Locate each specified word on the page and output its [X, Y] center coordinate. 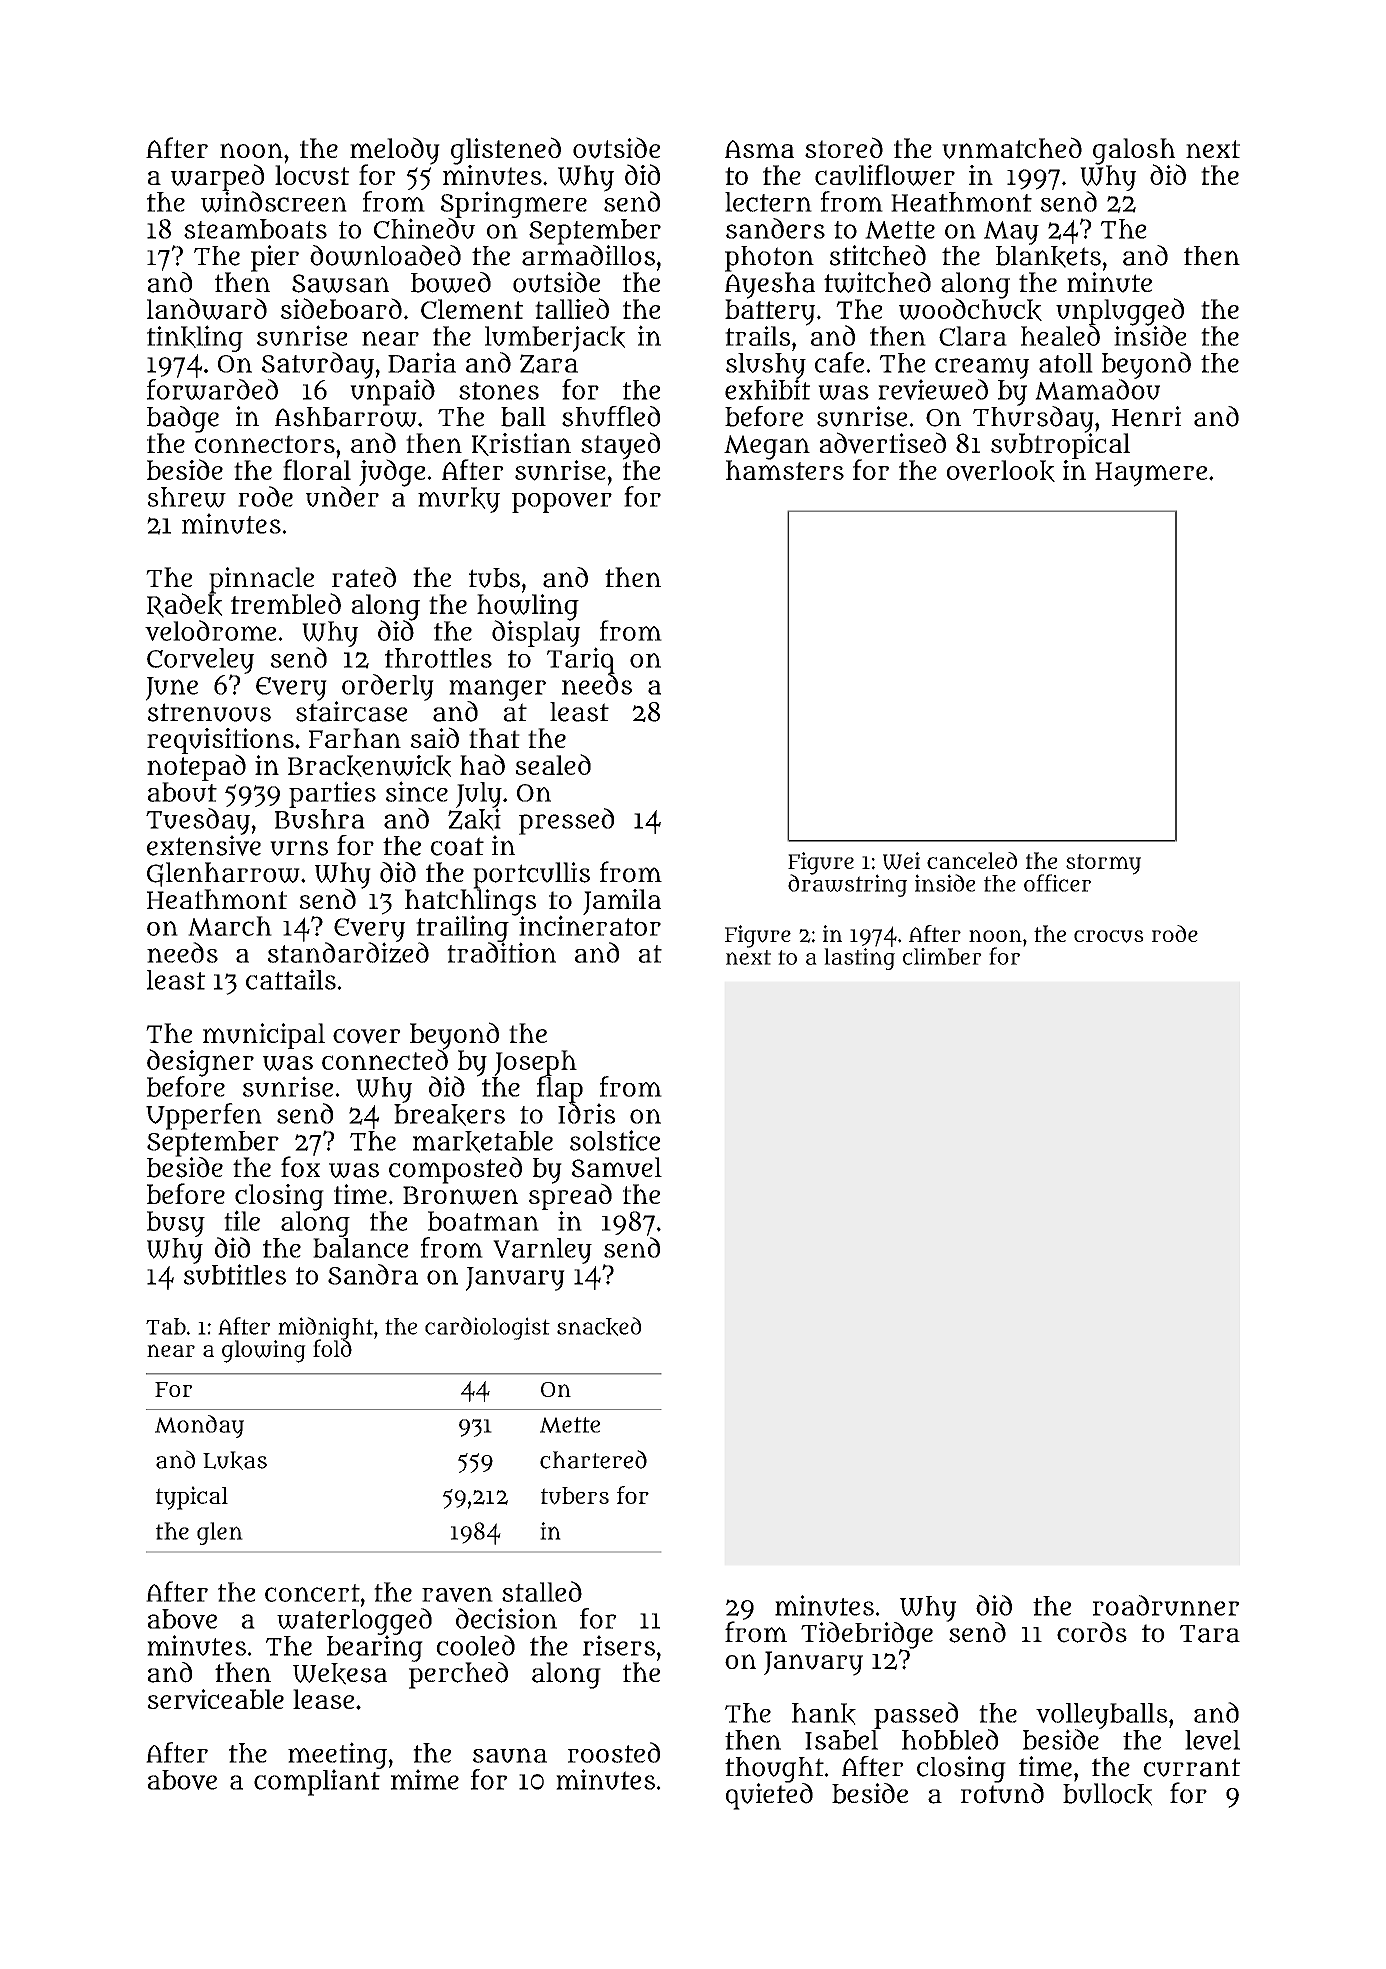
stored [844, 147]
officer [1057, 883]
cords [1092, 1632]
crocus [1109, 936]
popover [562, 503]
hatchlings [470, 902]
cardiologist [487, 1328]
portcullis [531, 875]
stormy [1103, 864]
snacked [599, 1326]
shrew [187, 497]
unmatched [1012, 148]
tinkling [195, 338]
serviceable [215, 1699]
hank [824, 1714]
